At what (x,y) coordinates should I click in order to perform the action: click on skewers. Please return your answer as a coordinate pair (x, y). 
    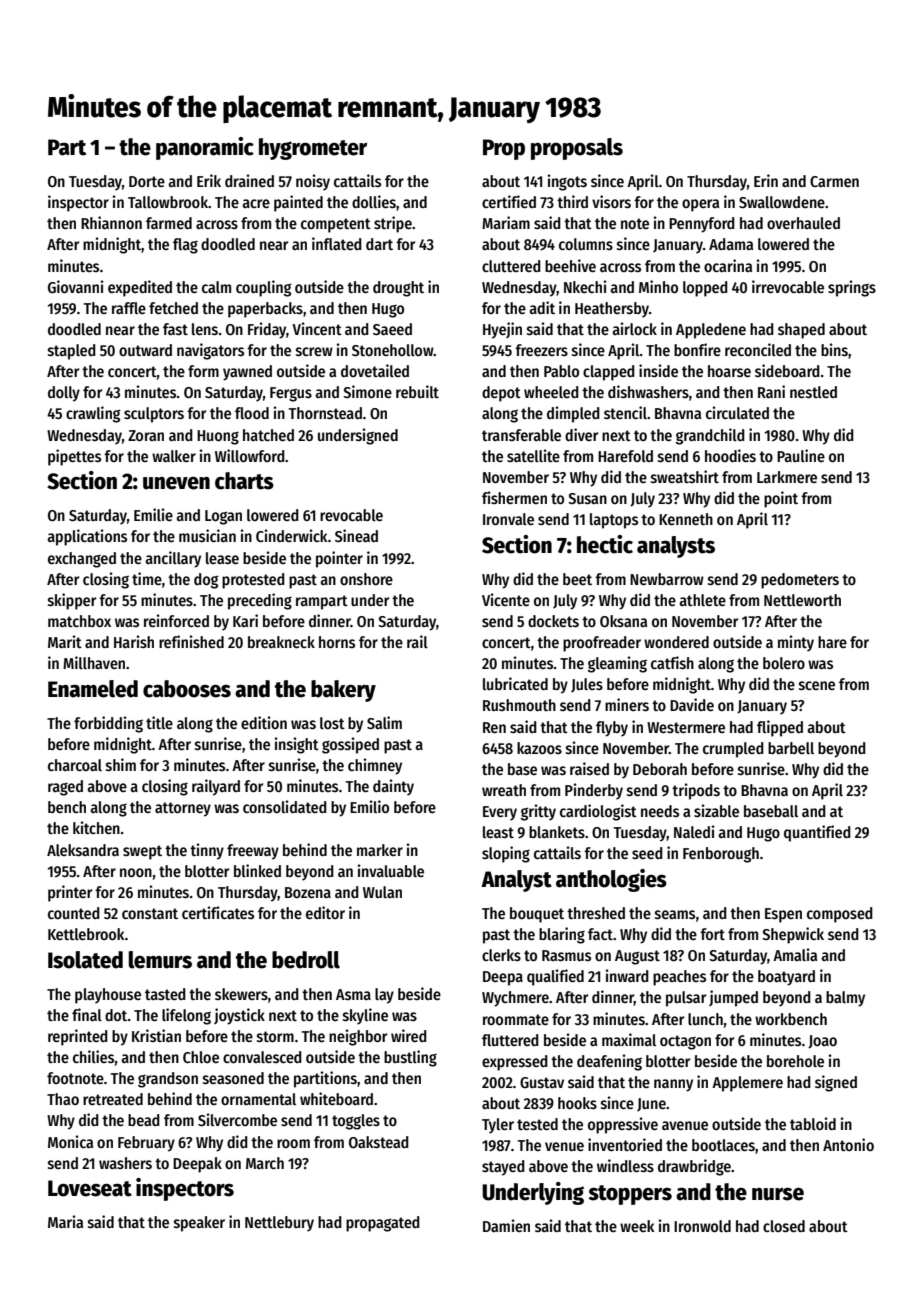
    Looking at the image, I should click on (241, 994).
